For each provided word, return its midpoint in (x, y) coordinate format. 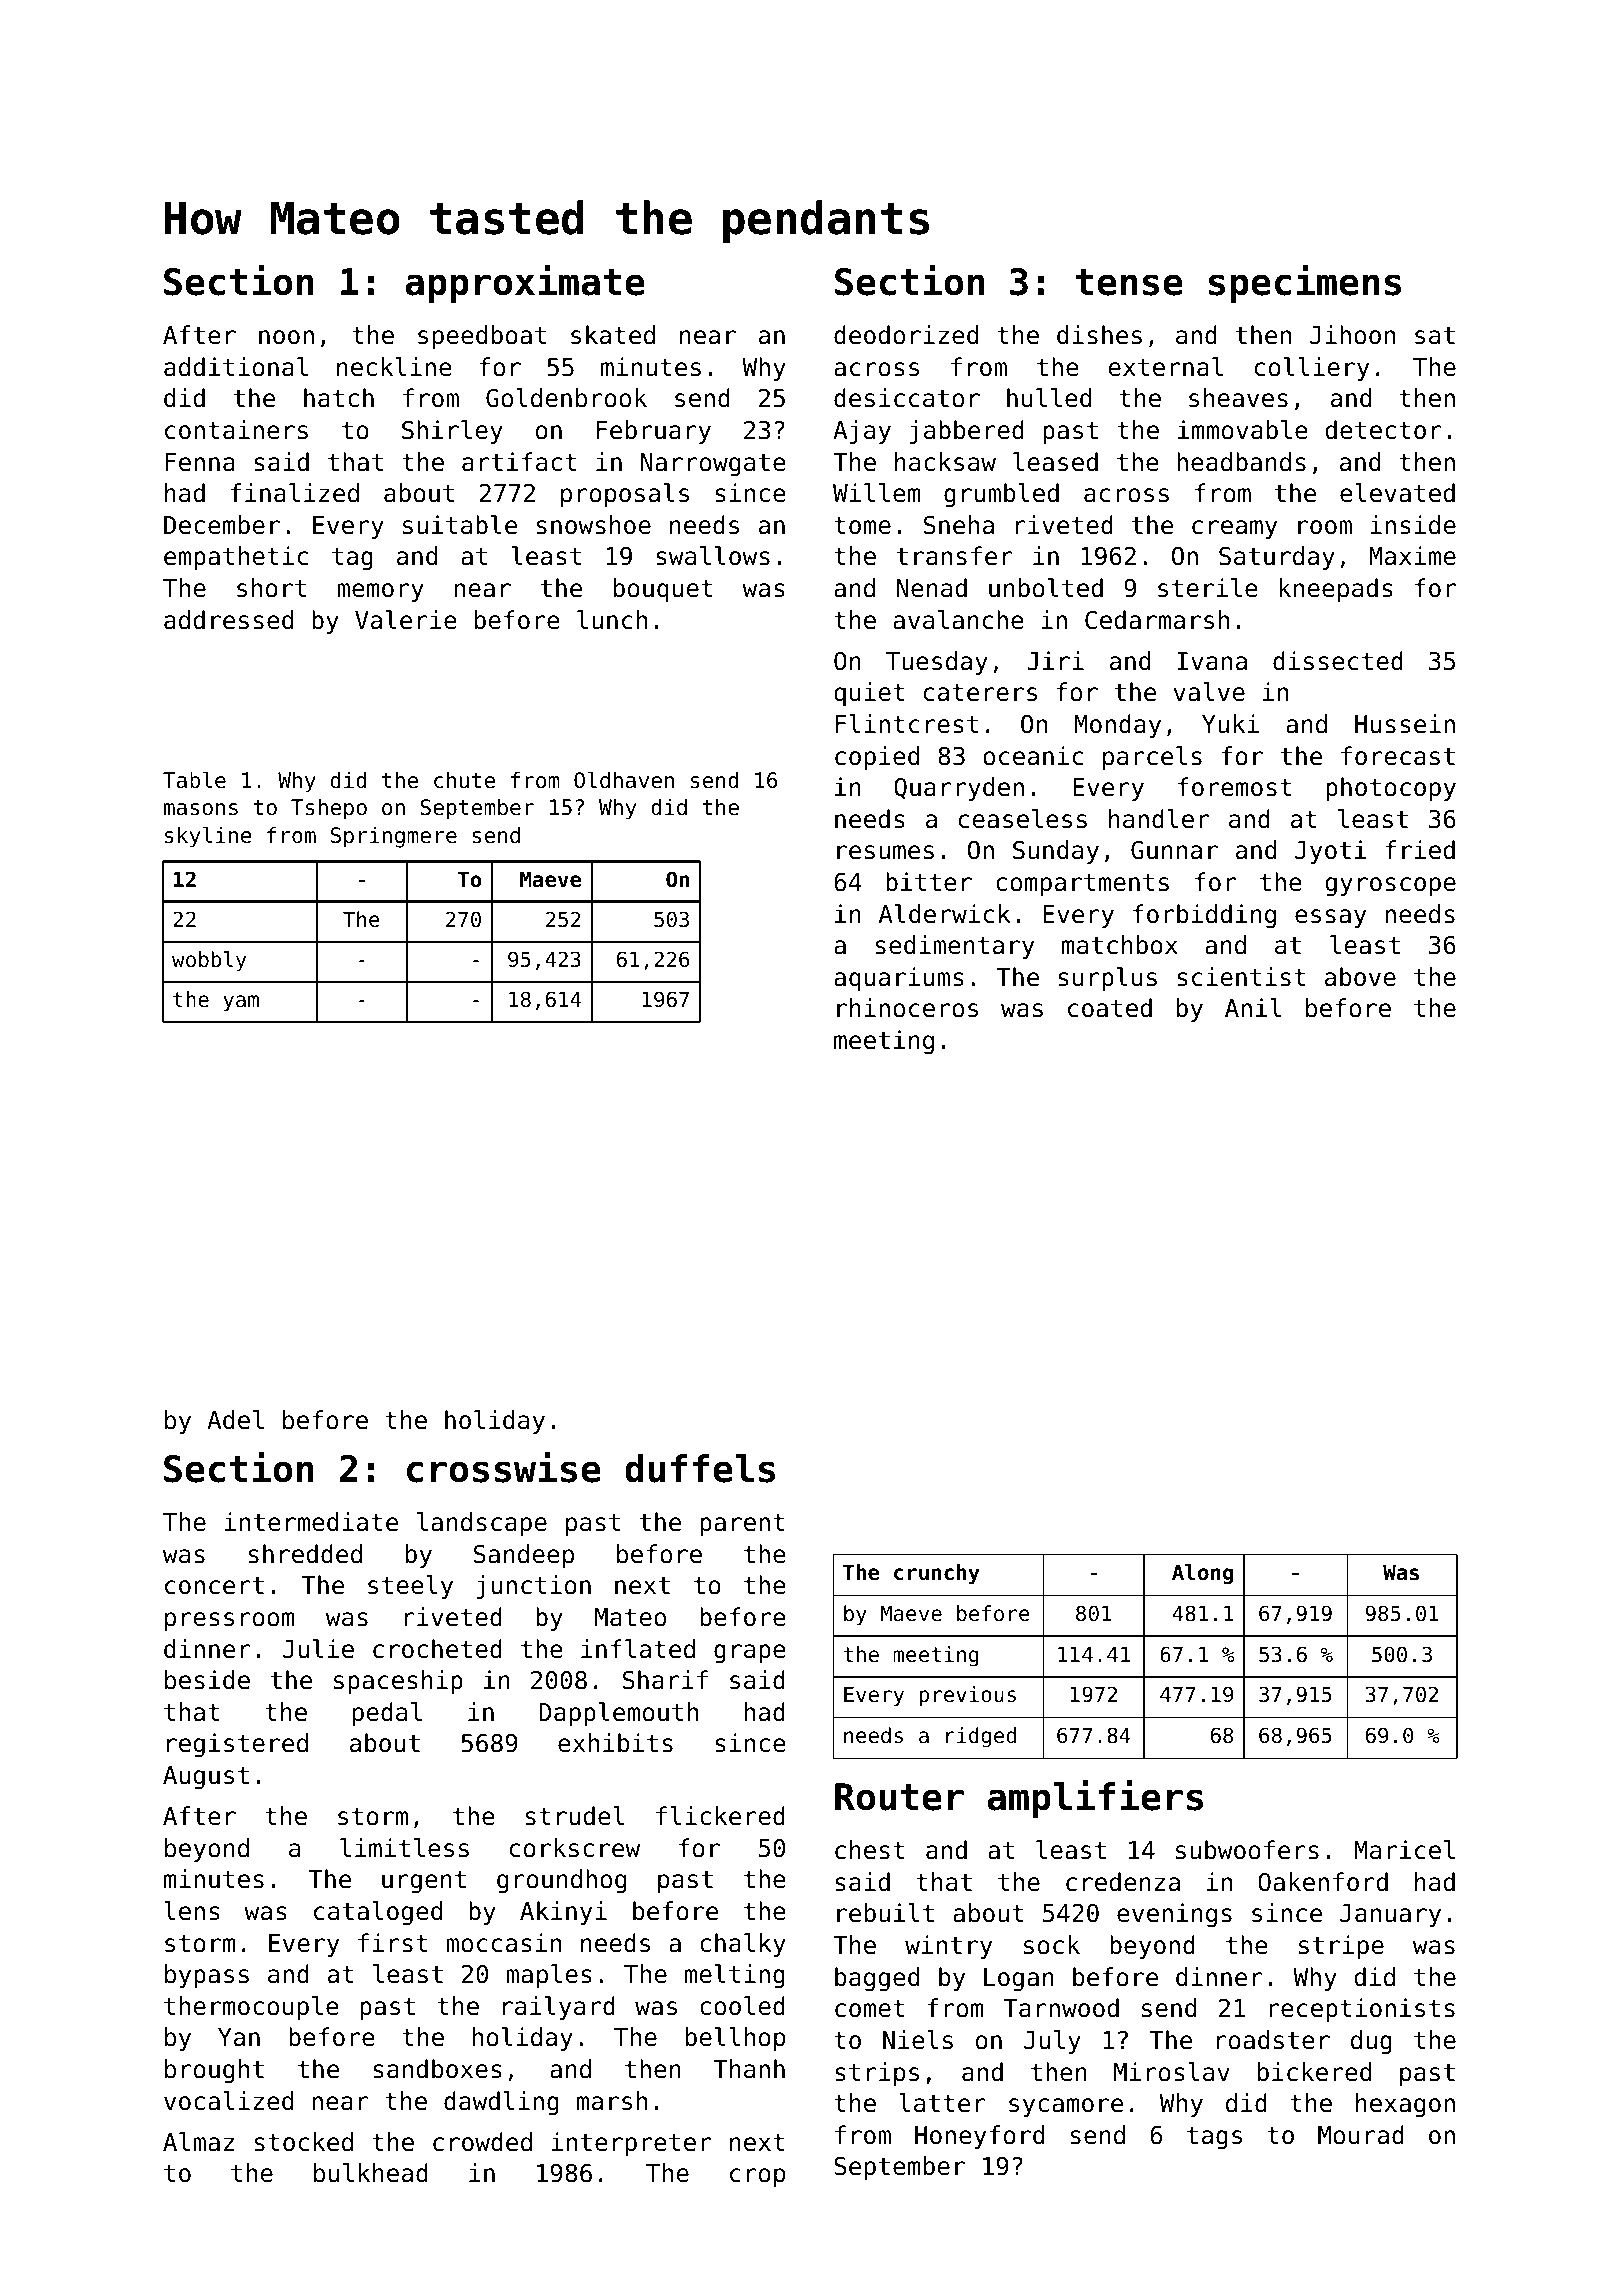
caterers (980, 693)
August (206, 1777)
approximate (525, 284)
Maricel (1405, 1850)
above (1360, 977)
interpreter (631, 2144)
